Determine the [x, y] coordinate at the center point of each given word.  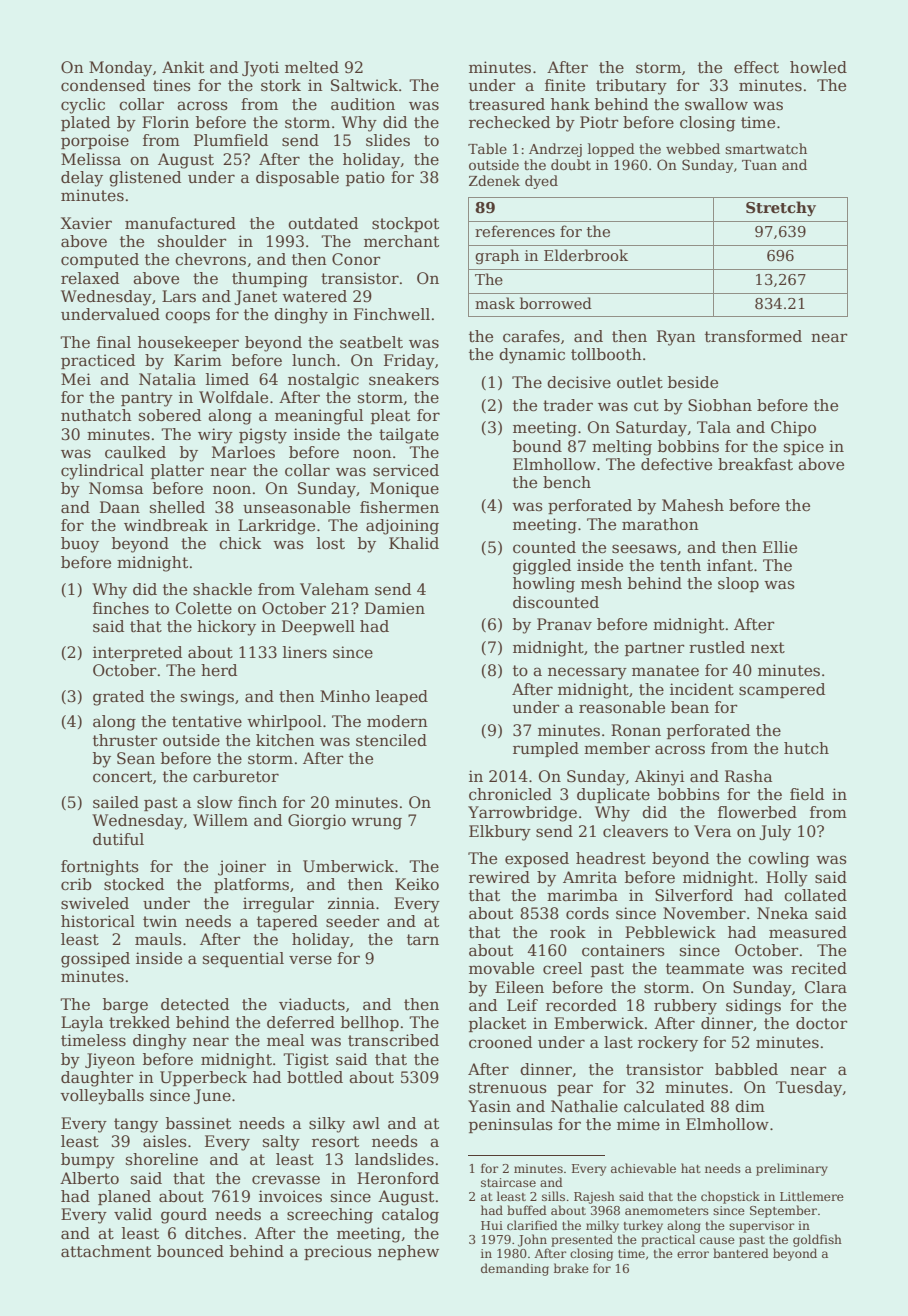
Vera [712, 831]
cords [587, 913]
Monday [120, 69]
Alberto [89, 1178]
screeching [330, 1216]
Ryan [676, 338]
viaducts [312, 1004]
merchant [401, 241]
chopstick [730, 1197]
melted [312, 67]
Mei [76, 379]
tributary [631, 87]
